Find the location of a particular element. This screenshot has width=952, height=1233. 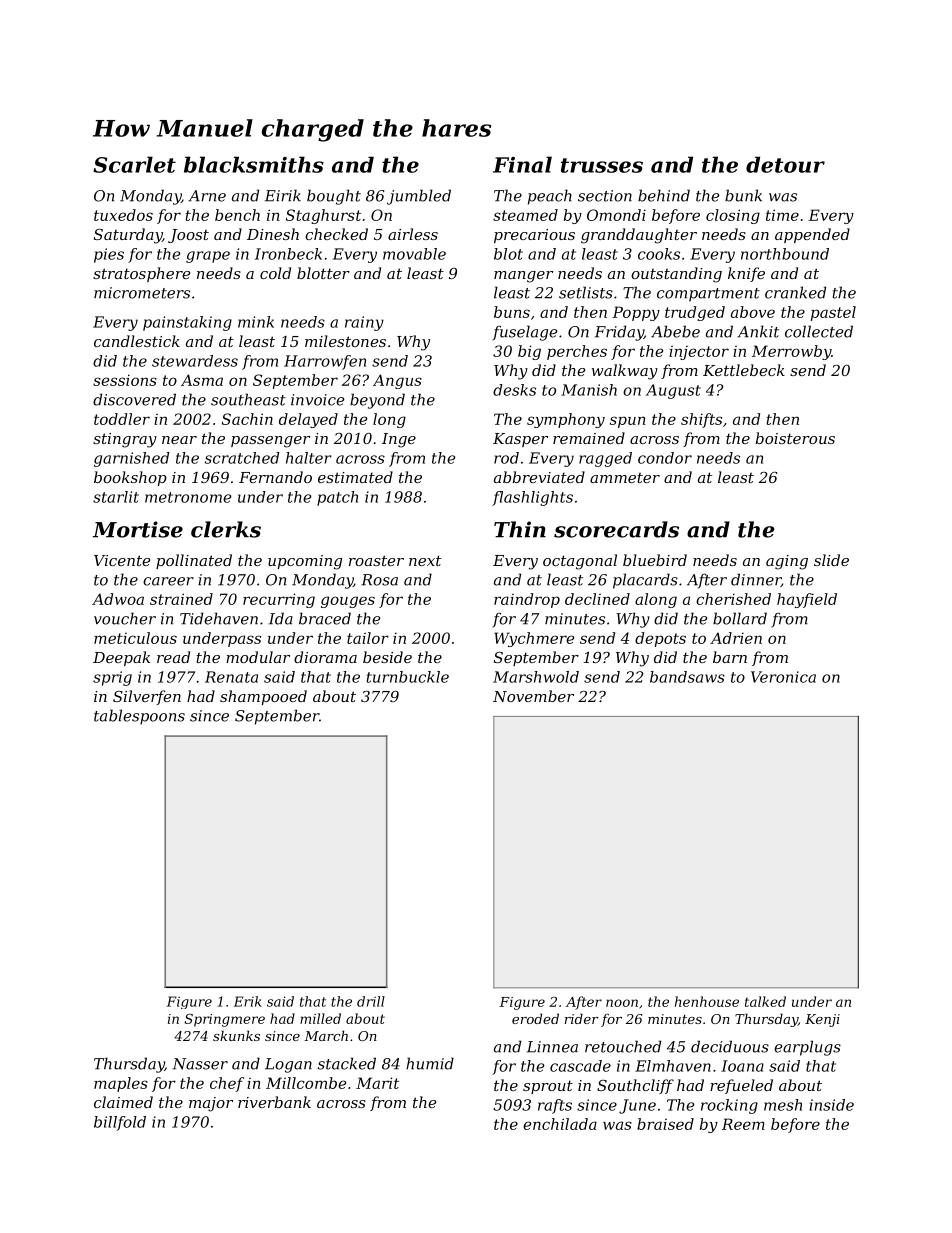

blacksmiths is located at coordinates (254, 164).
